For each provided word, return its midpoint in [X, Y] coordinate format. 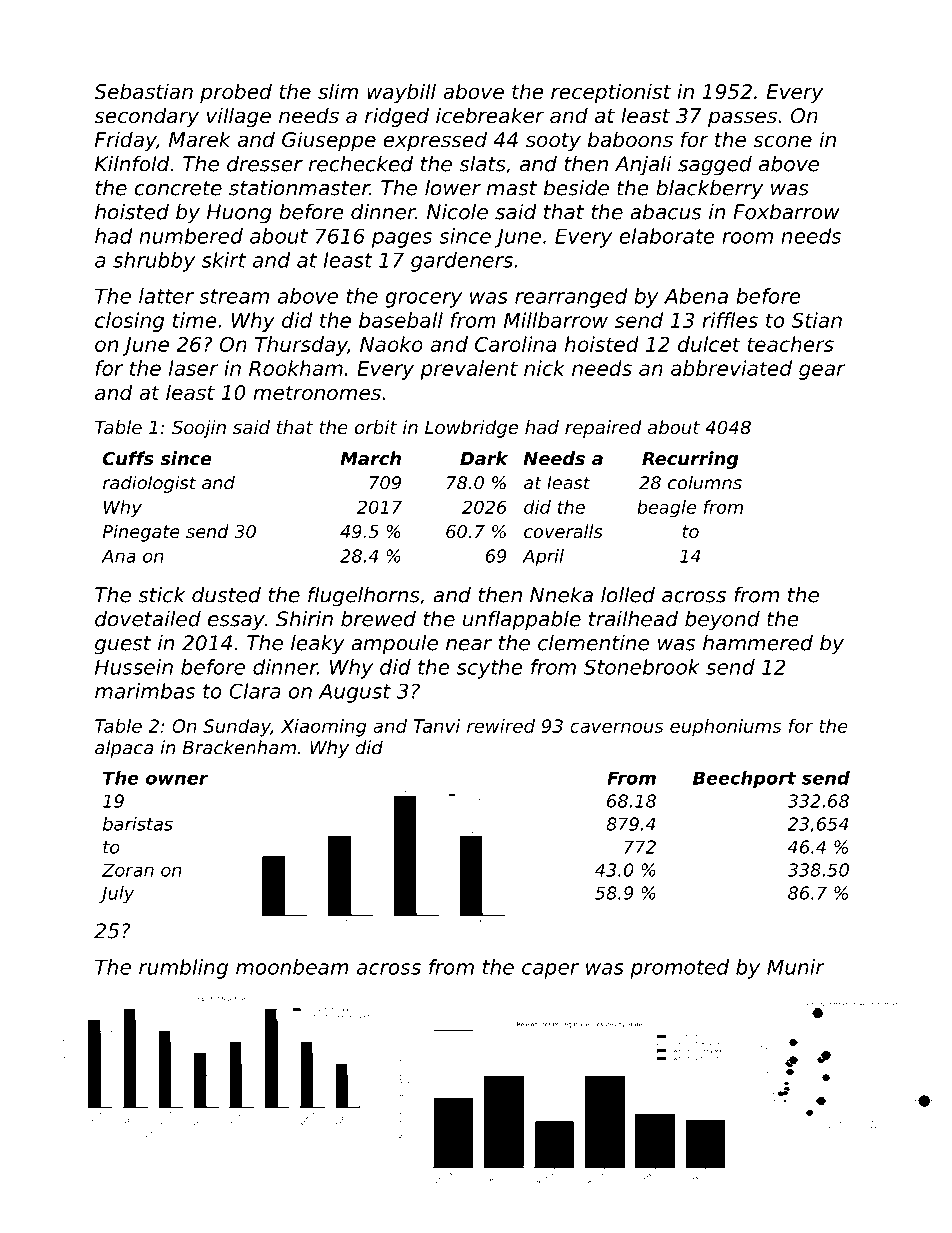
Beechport [744, 779]
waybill [401, 93]
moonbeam [292, 967]
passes [742, 119]
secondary [146, 117]
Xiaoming [323, 728]
